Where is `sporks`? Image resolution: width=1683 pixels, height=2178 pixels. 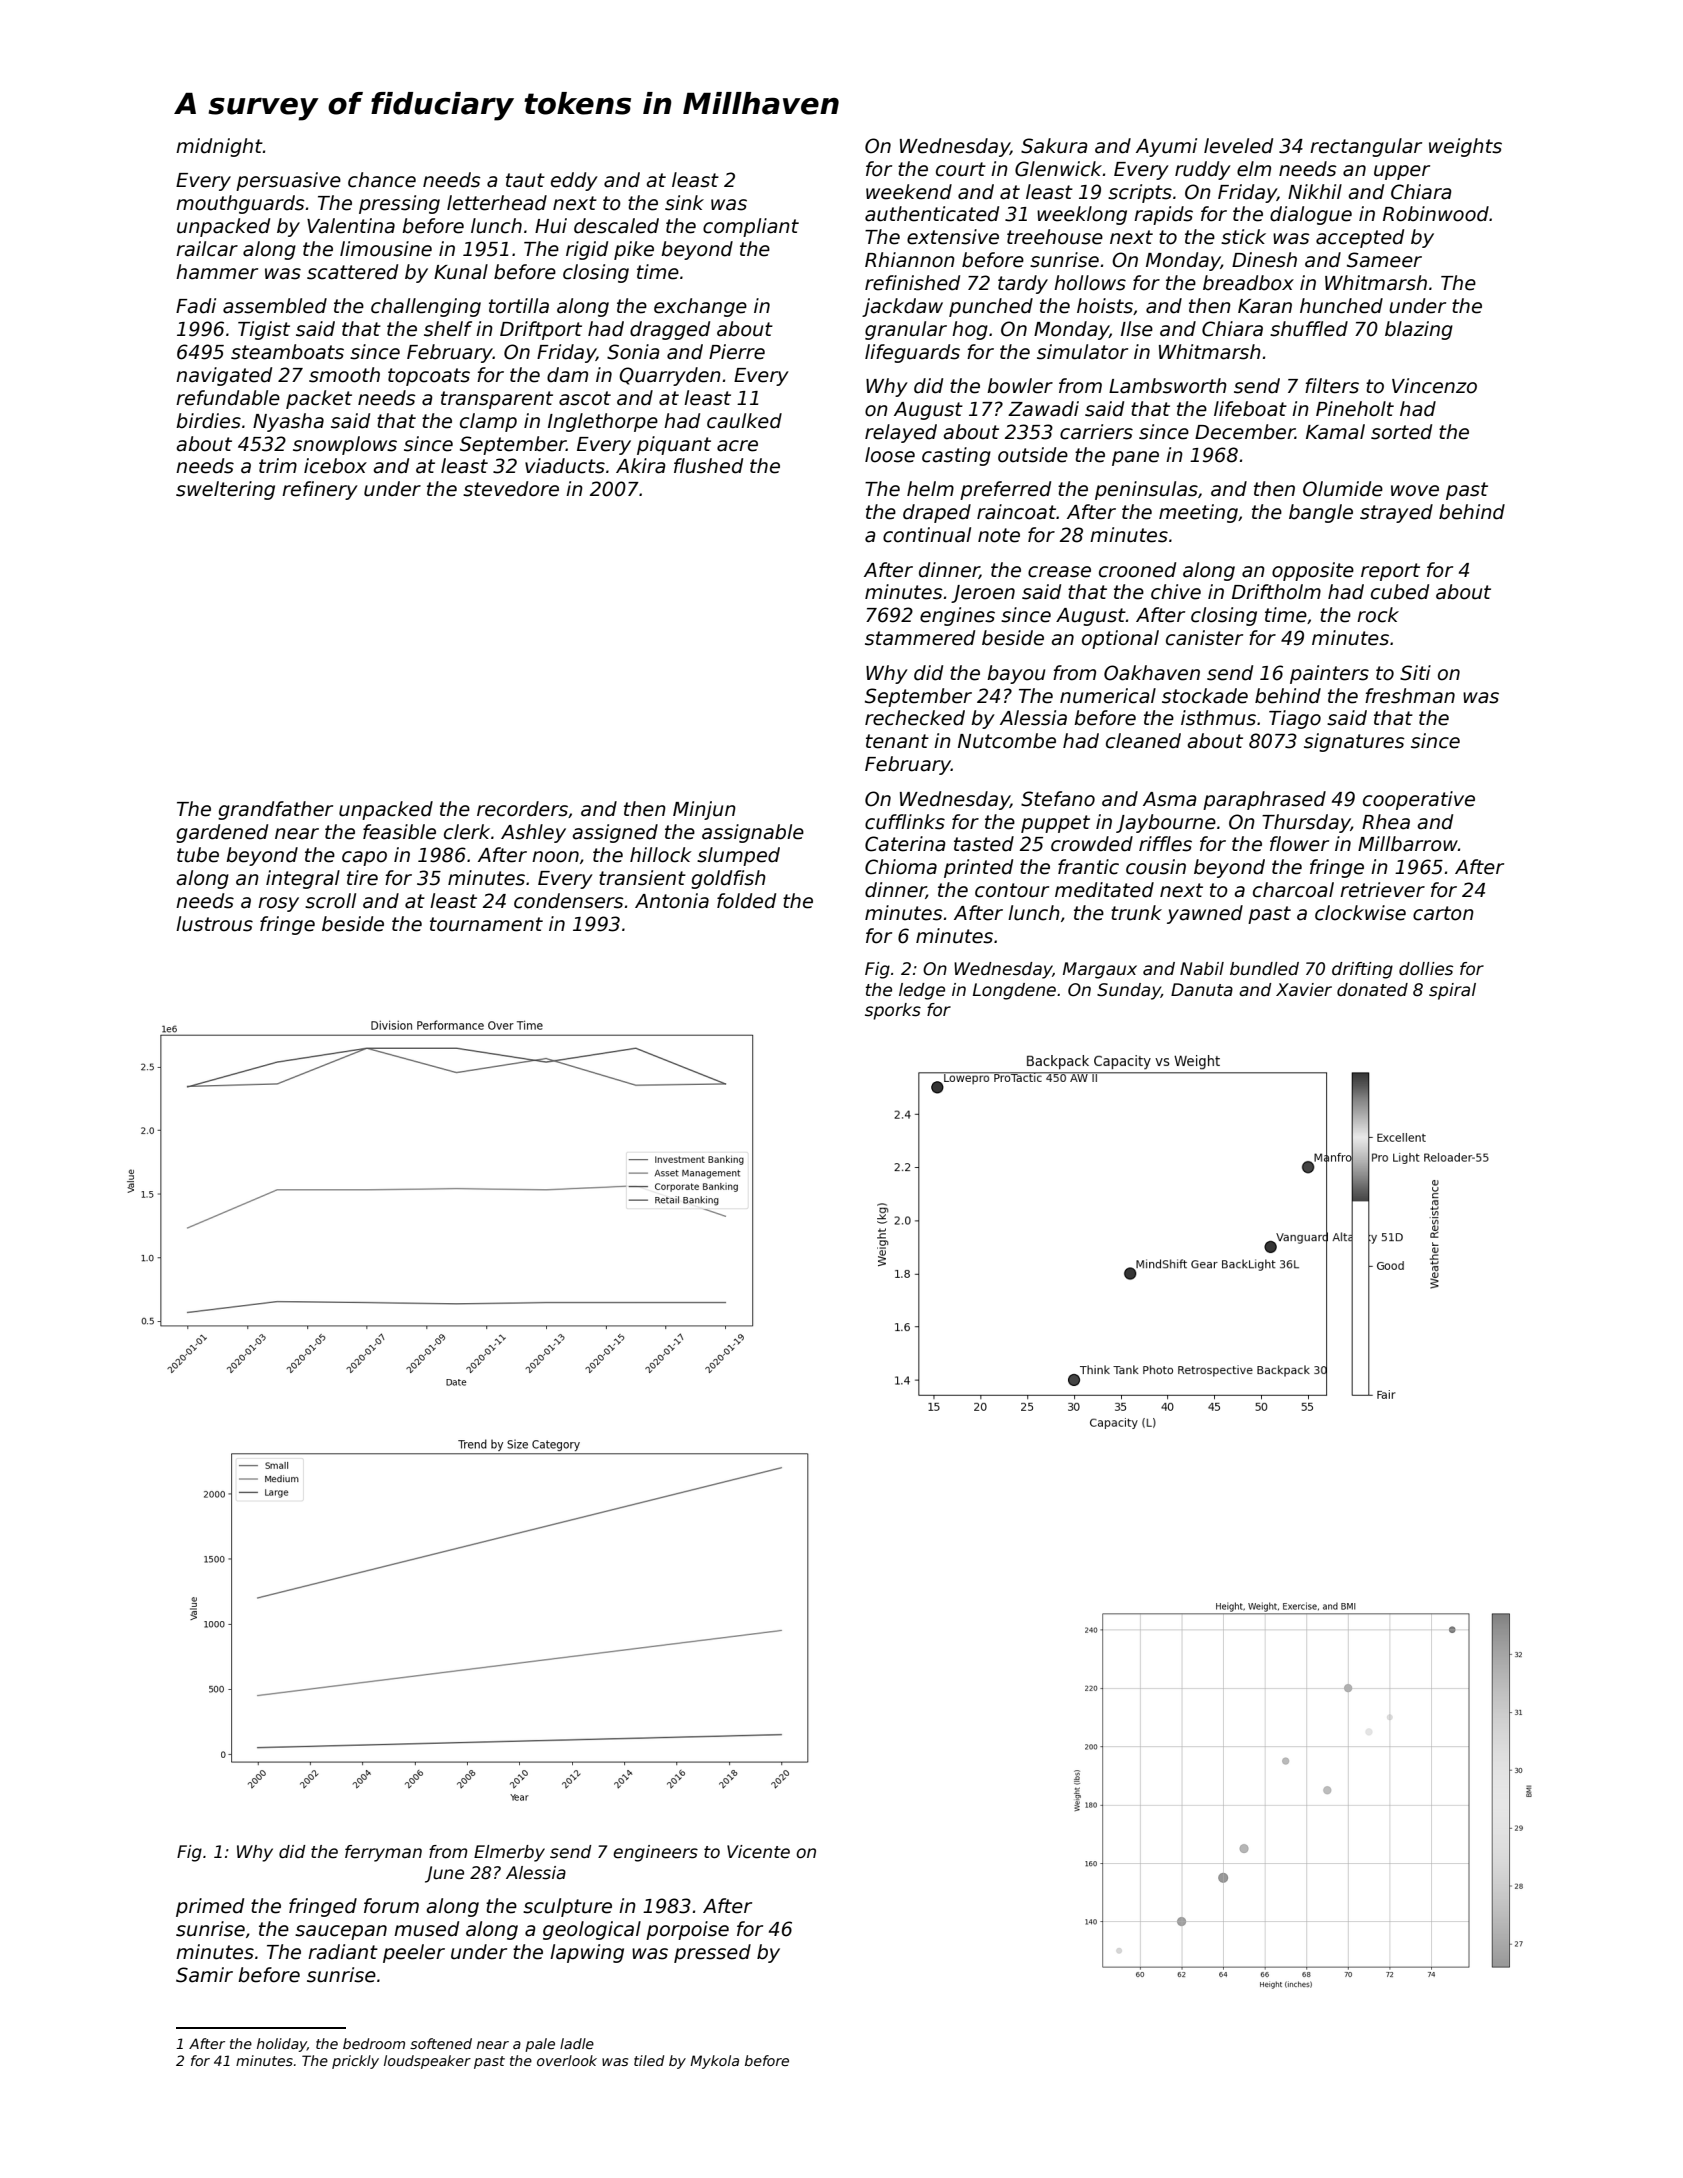 sporks is located at coordinates (893, 1011).
